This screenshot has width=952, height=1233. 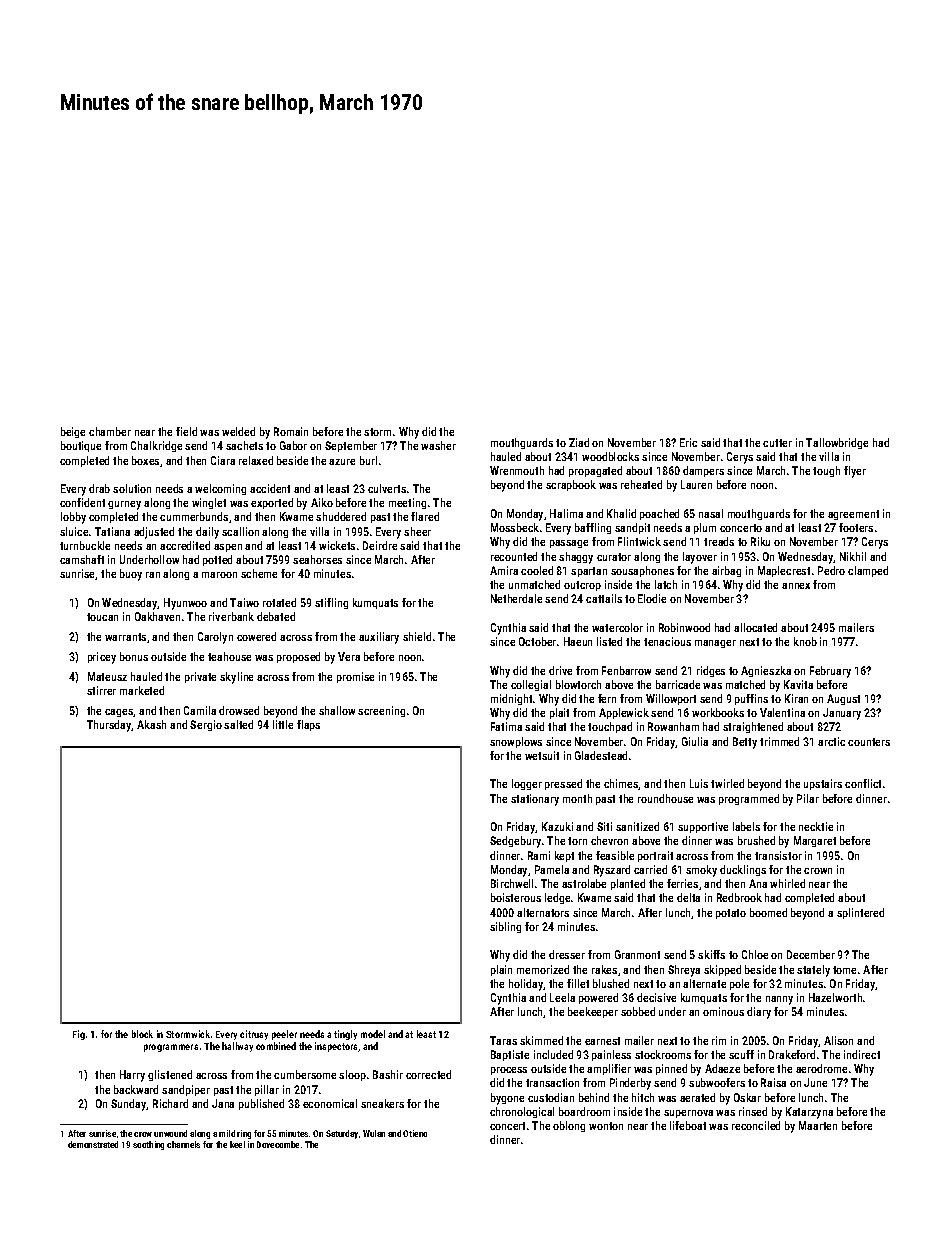 What do you see at coordinates (593, 1012) in the screenshot?
I see `beekeeper` at bounding box center [593, 1012].
